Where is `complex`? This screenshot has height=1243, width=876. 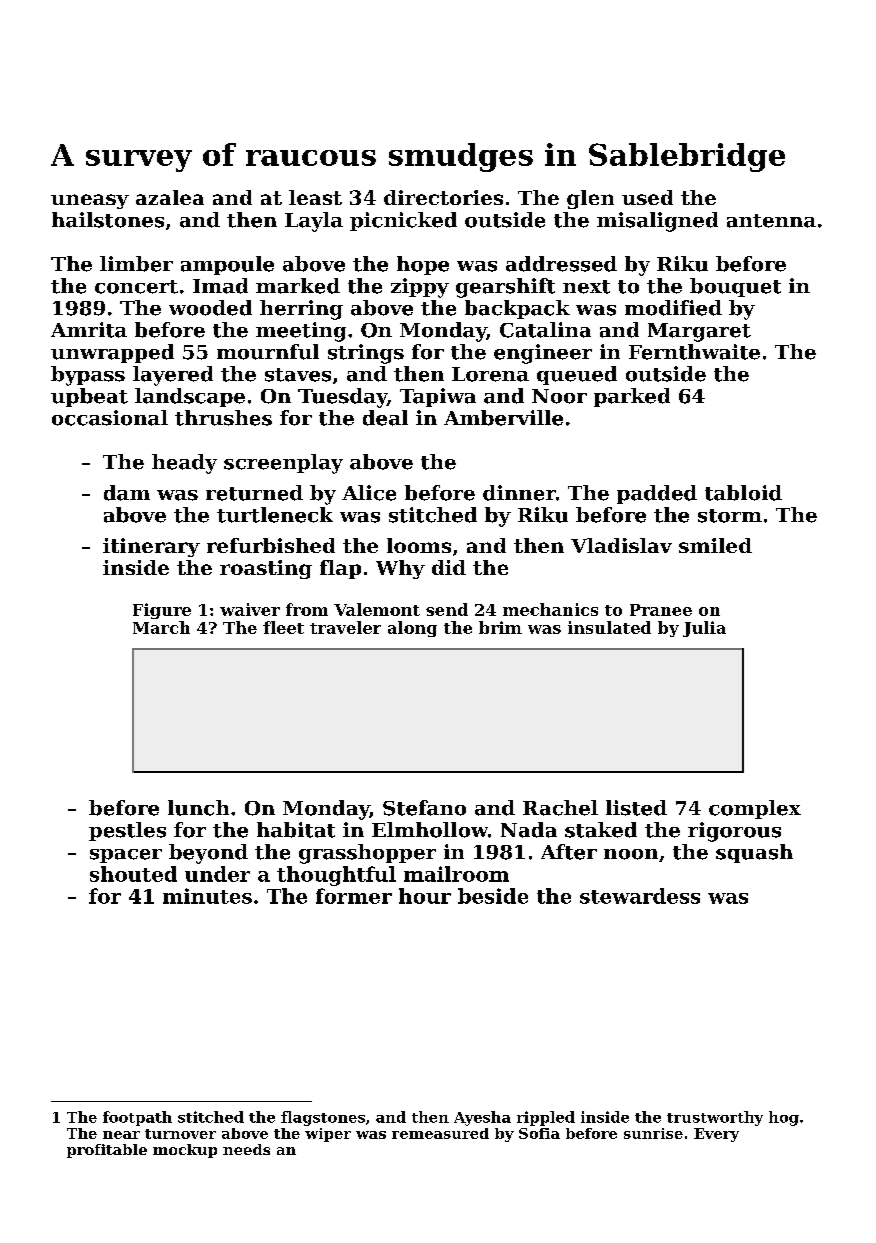 complex is located at coordinates (755, 809).
